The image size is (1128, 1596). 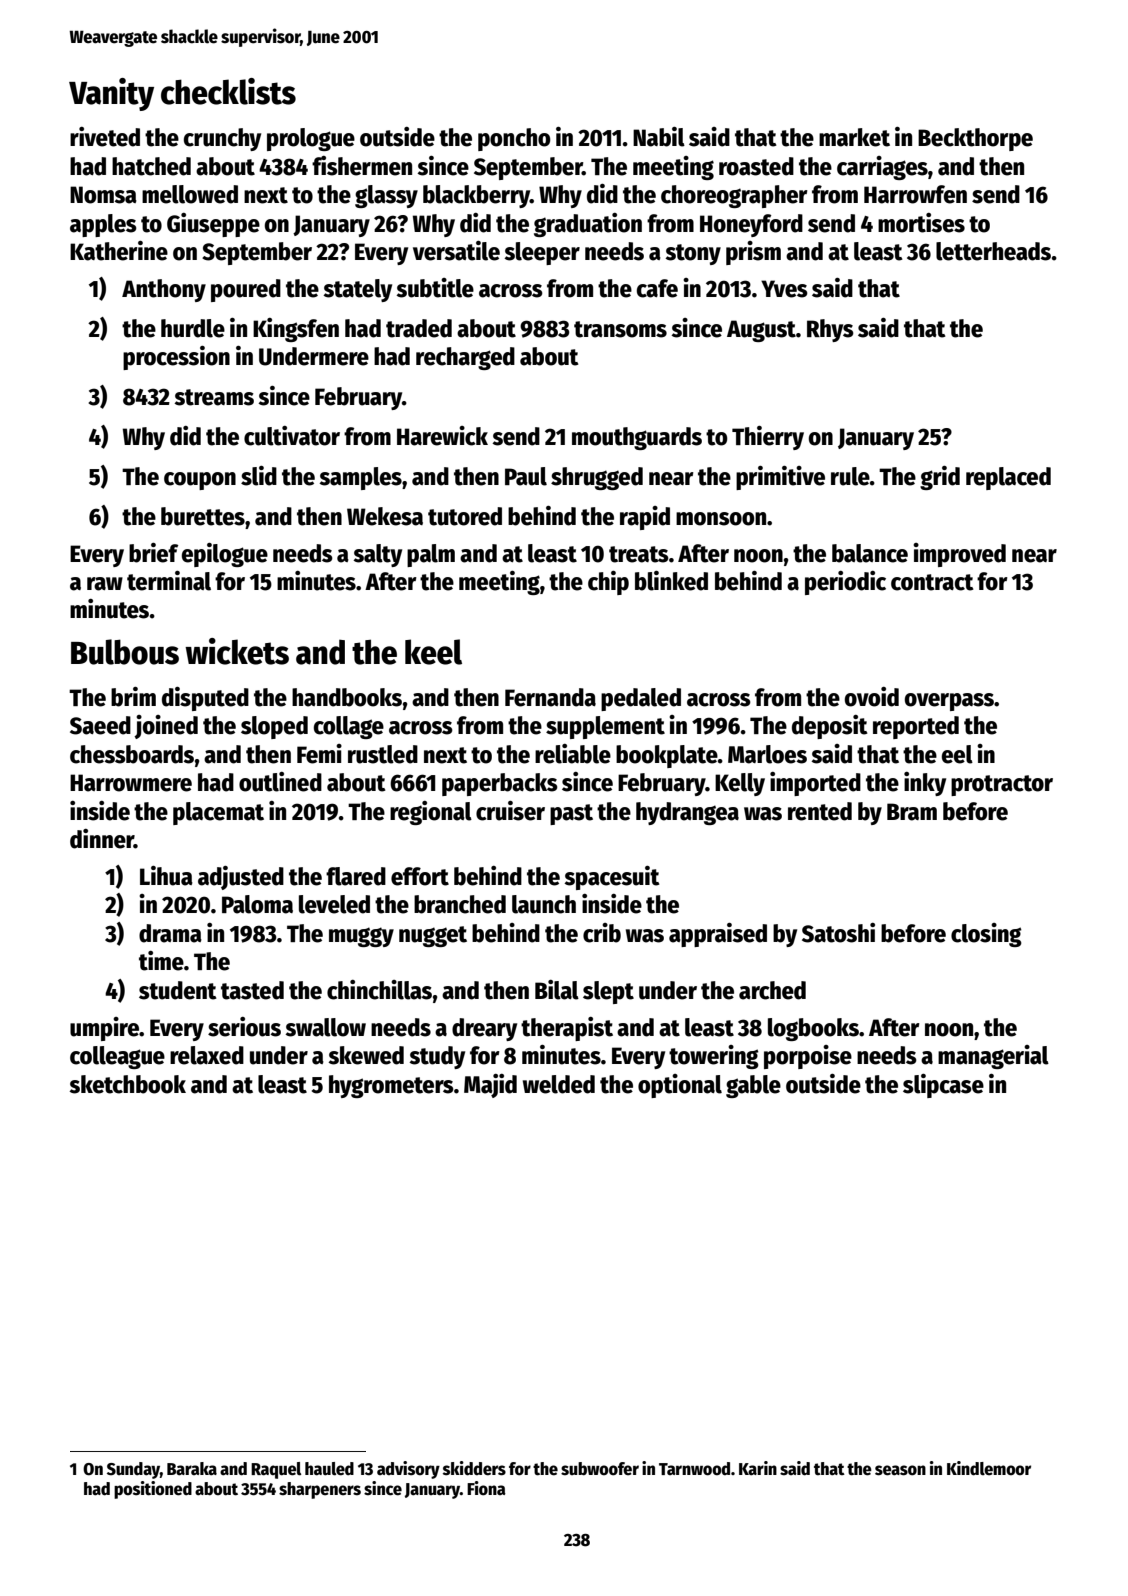 What do you see at coordinates (659, 137) in the screenshot?
I see `Nabil` at bounding box center [659, 137].
